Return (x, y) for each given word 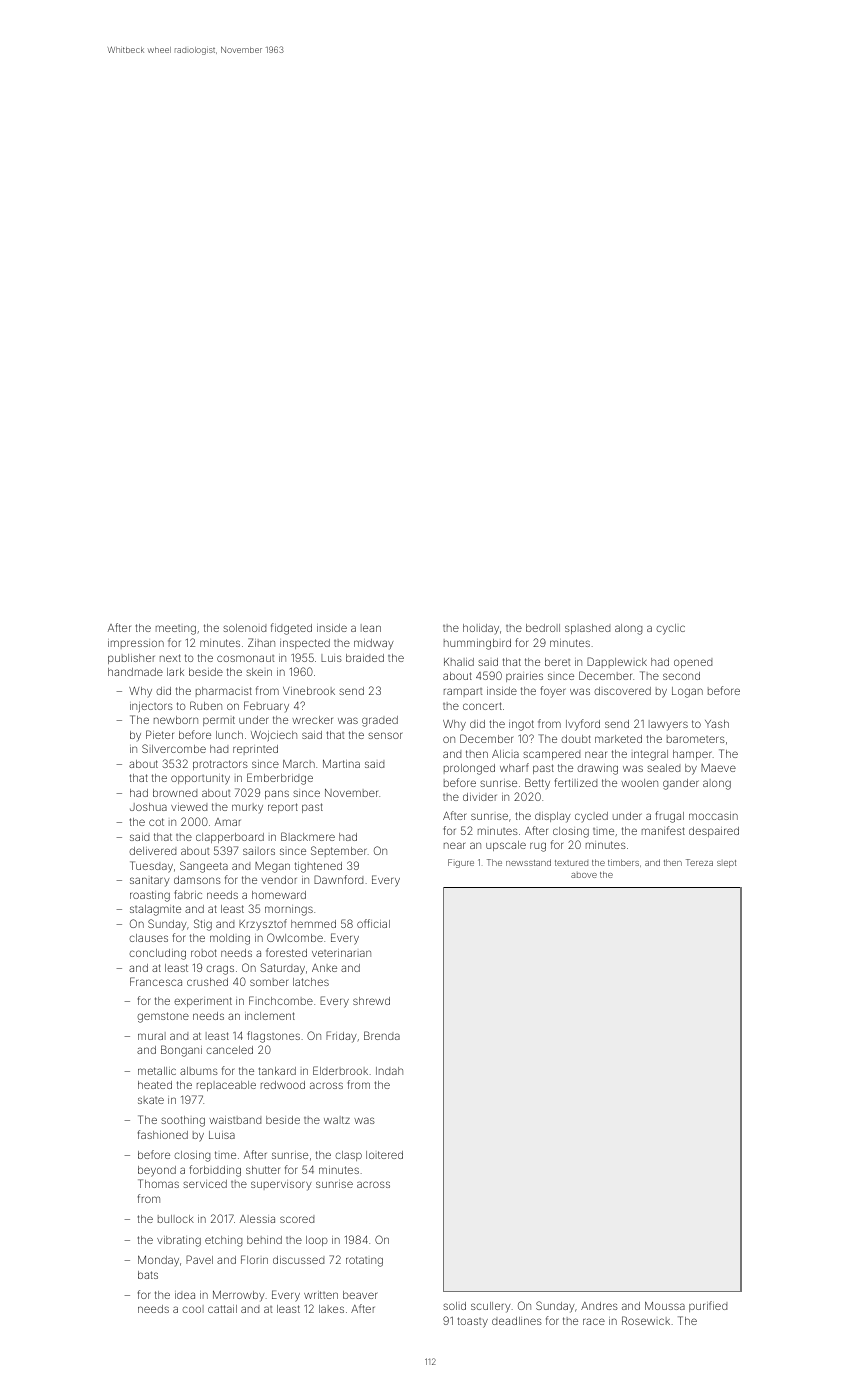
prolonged (469, 769)
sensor (385, 735)
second (681, 676)
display (553, 817)
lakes (331, 1309)
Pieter (160, 734)
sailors (259, 851)
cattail (222, 1309)
